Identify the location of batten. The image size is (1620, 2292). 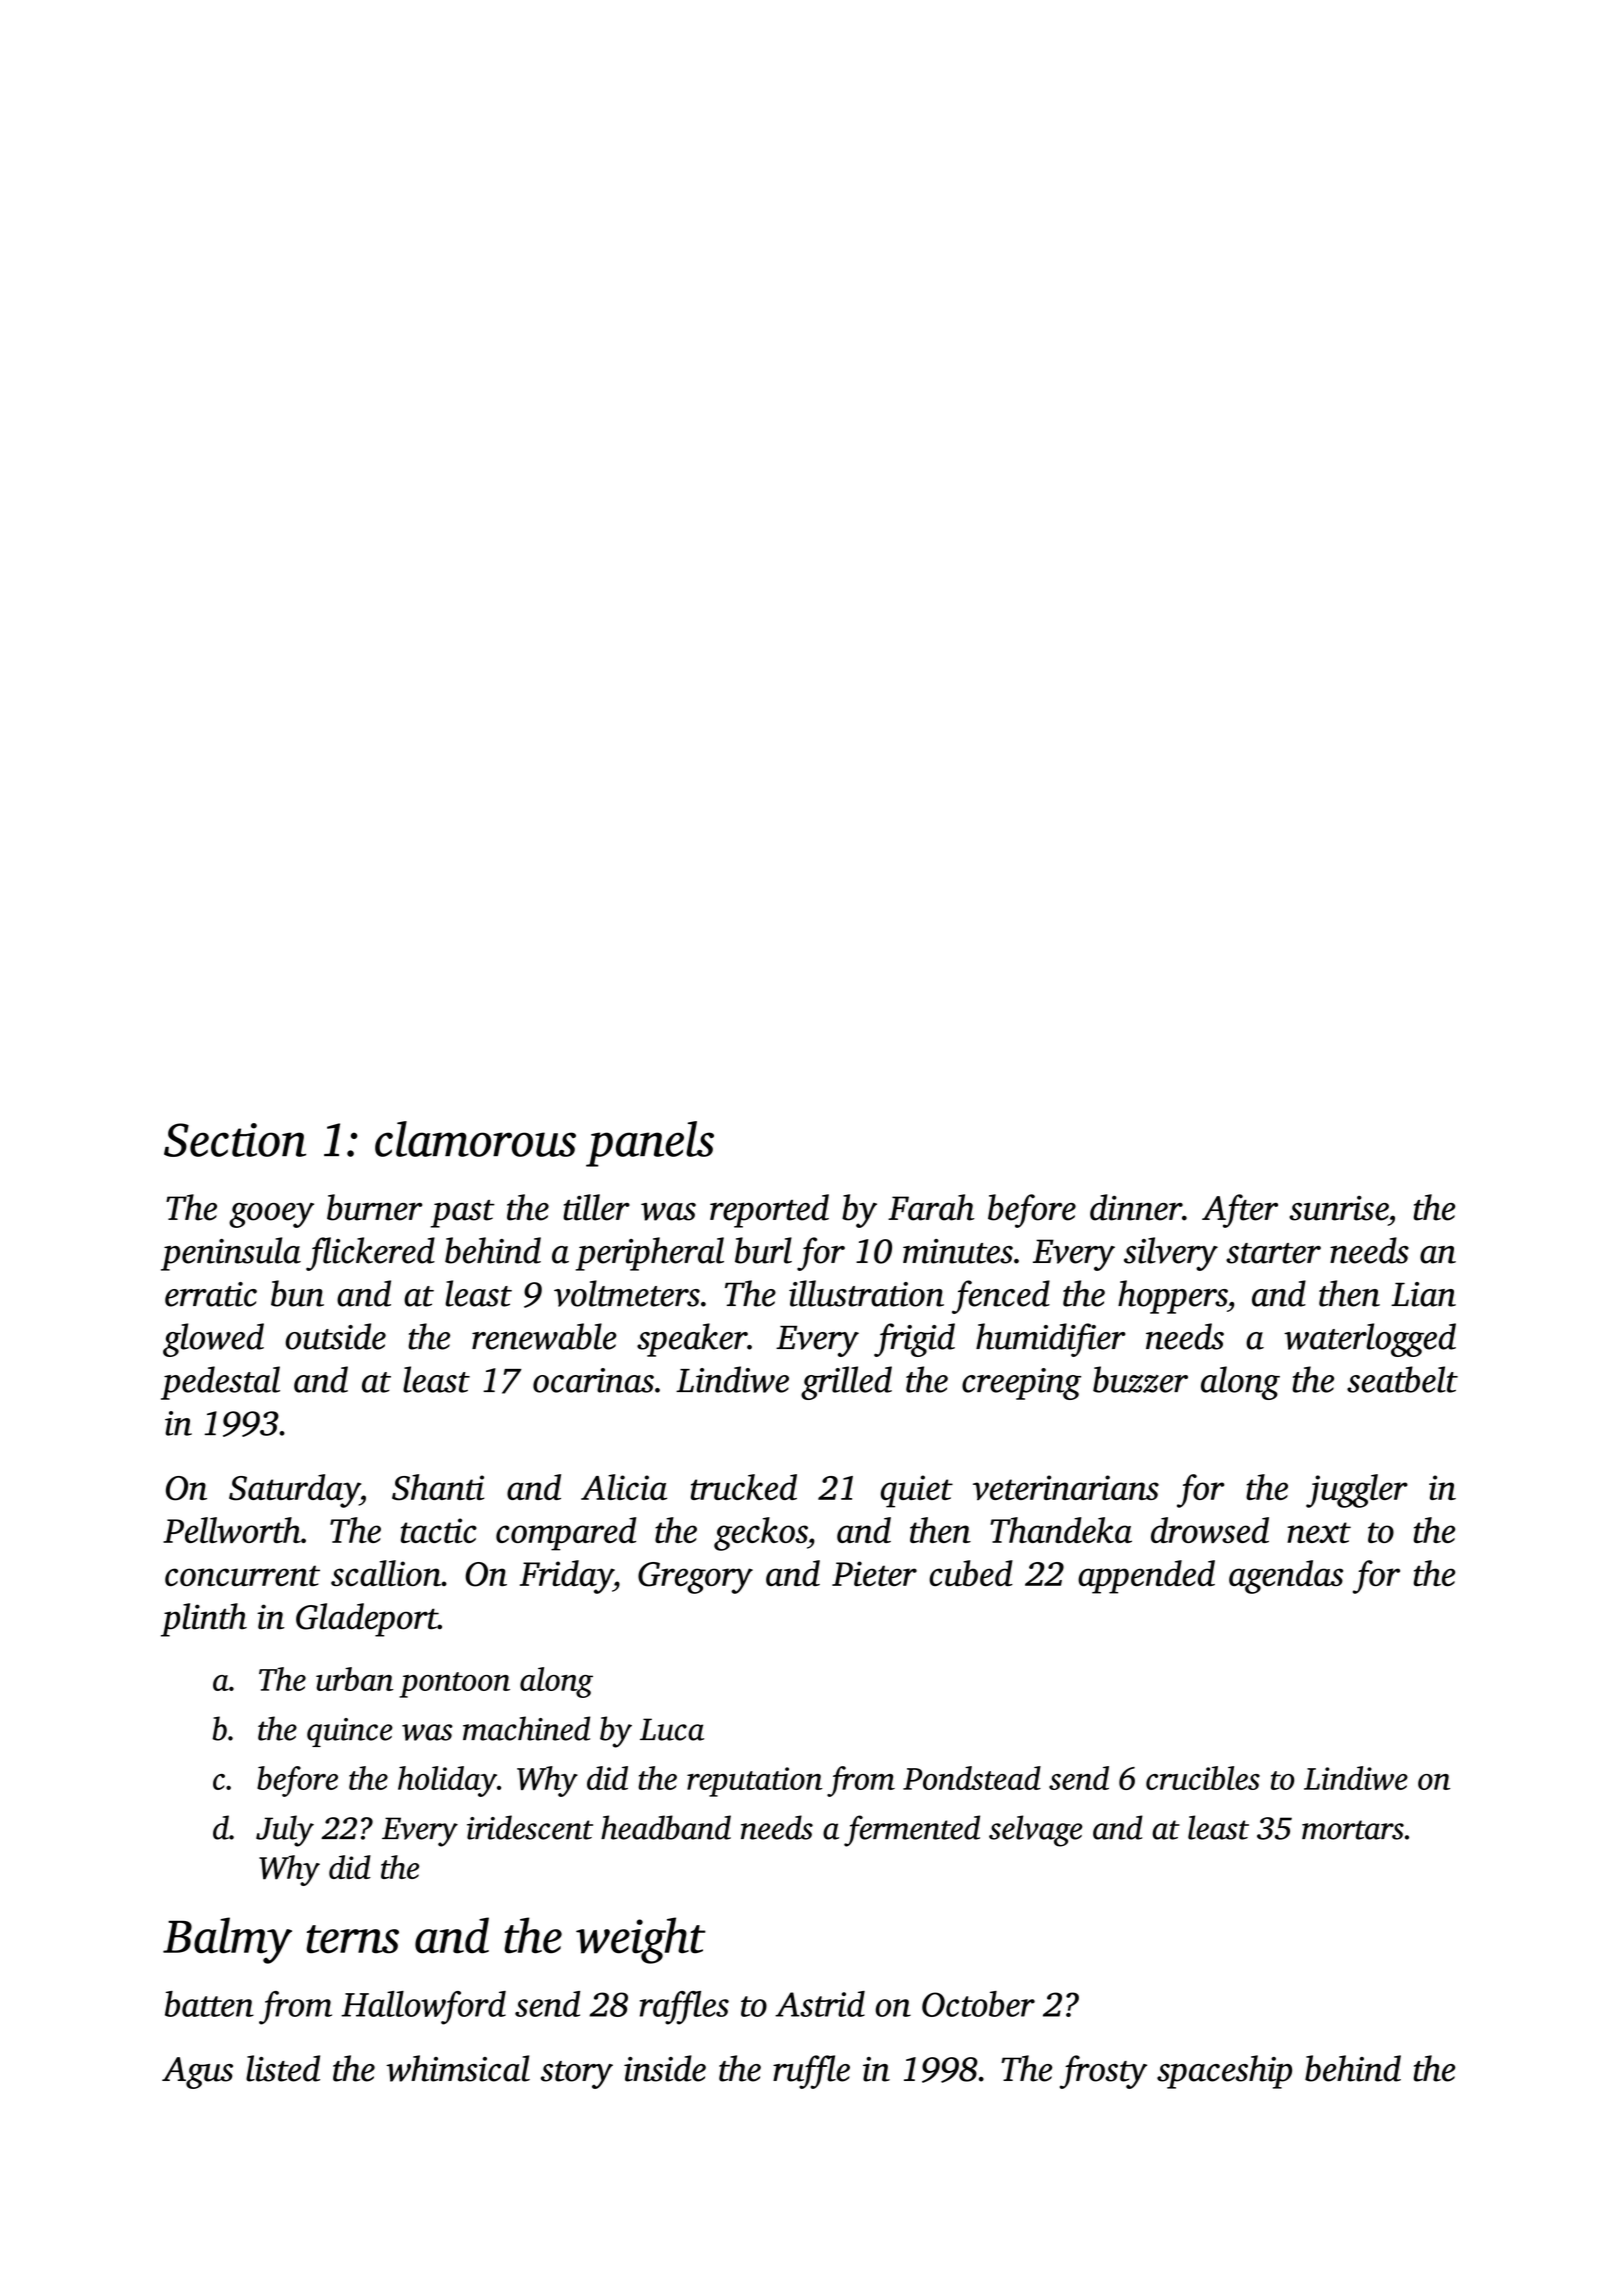
(209, 2004).
